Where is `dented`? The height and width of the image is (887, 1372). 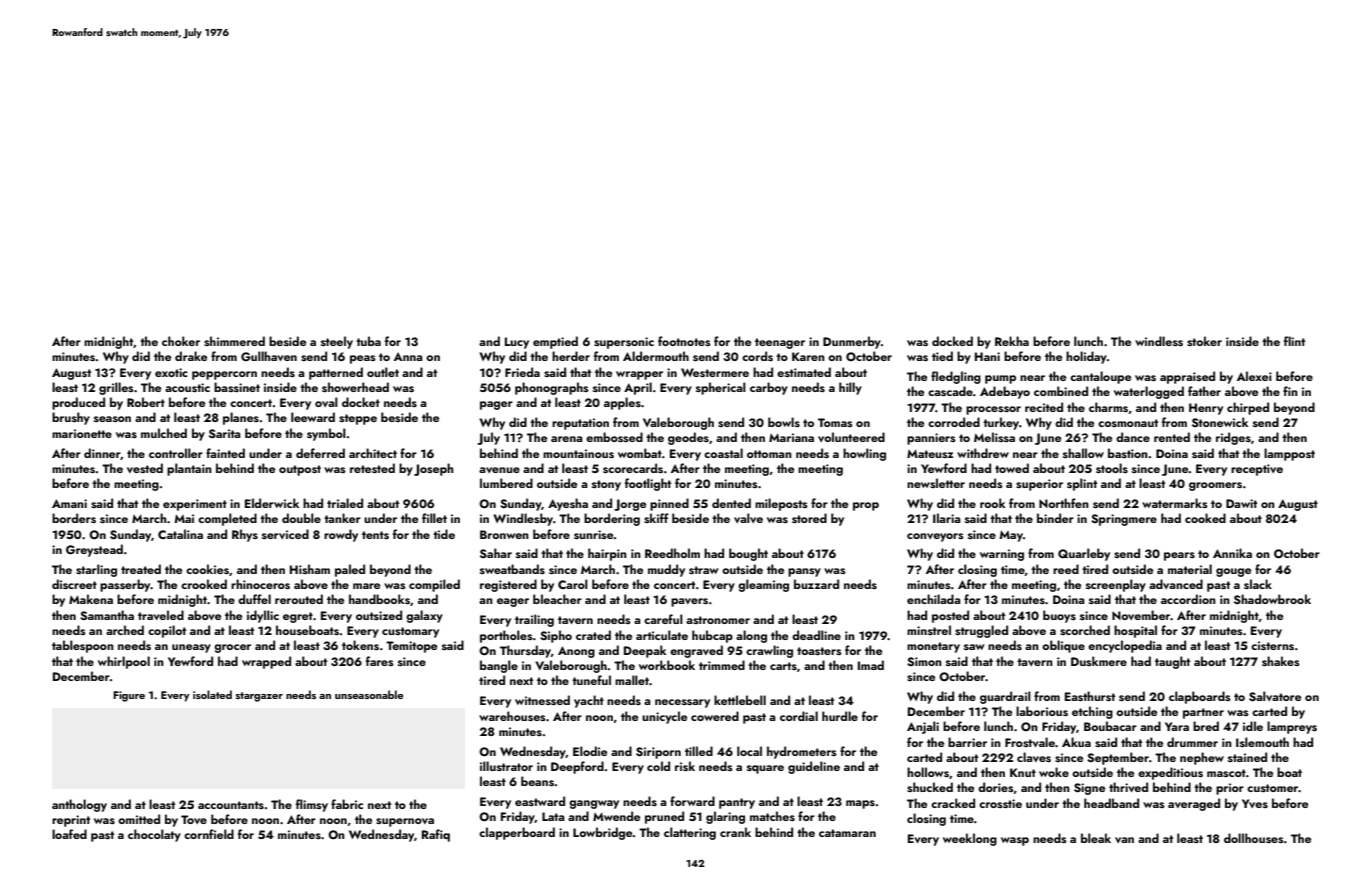 dented is located at coordinates (731, 503).
